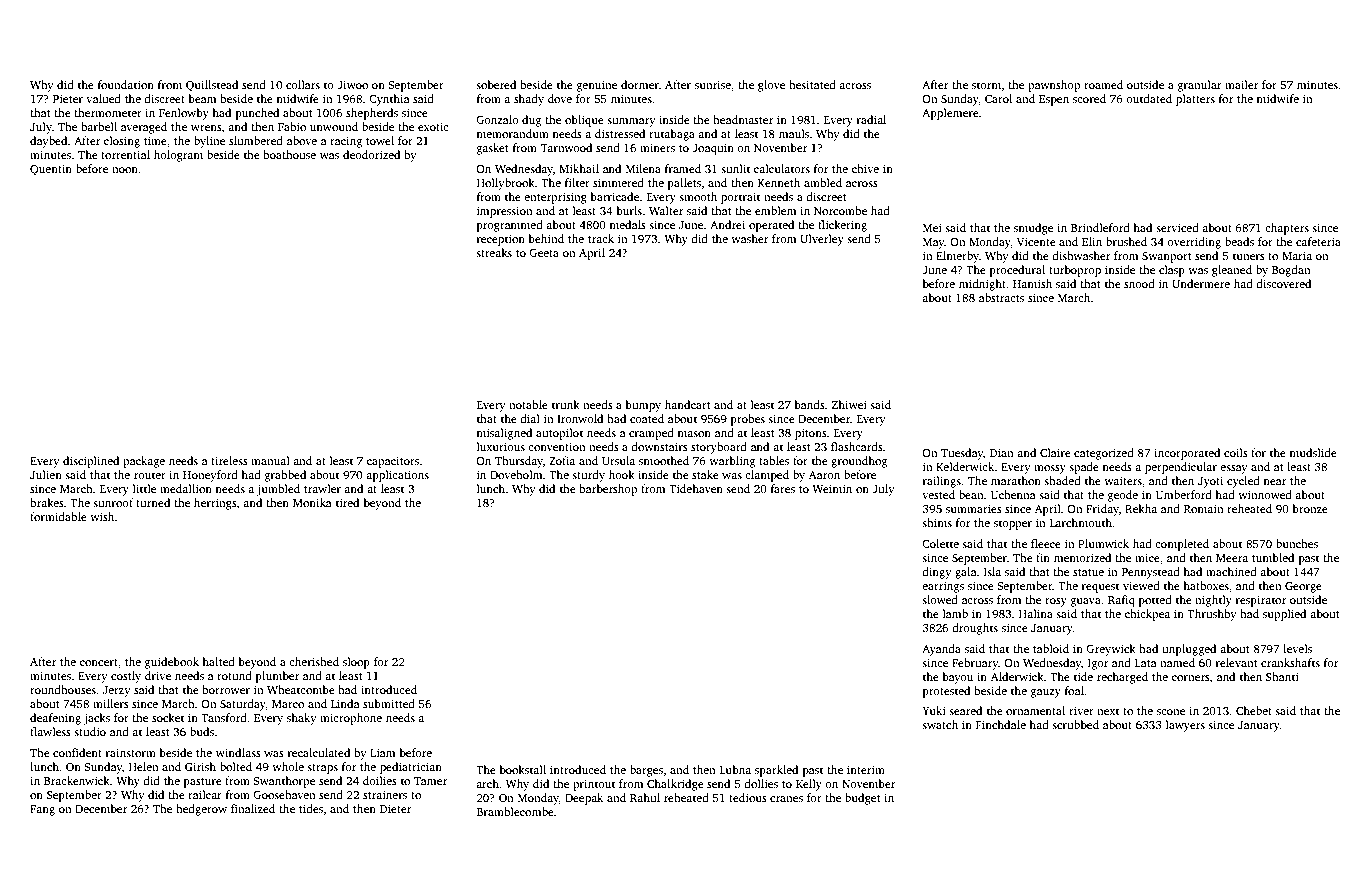  What do you see at coordinates (946, 692) in the screenshot?
I see `protested` at bounding box center [946, 692].
